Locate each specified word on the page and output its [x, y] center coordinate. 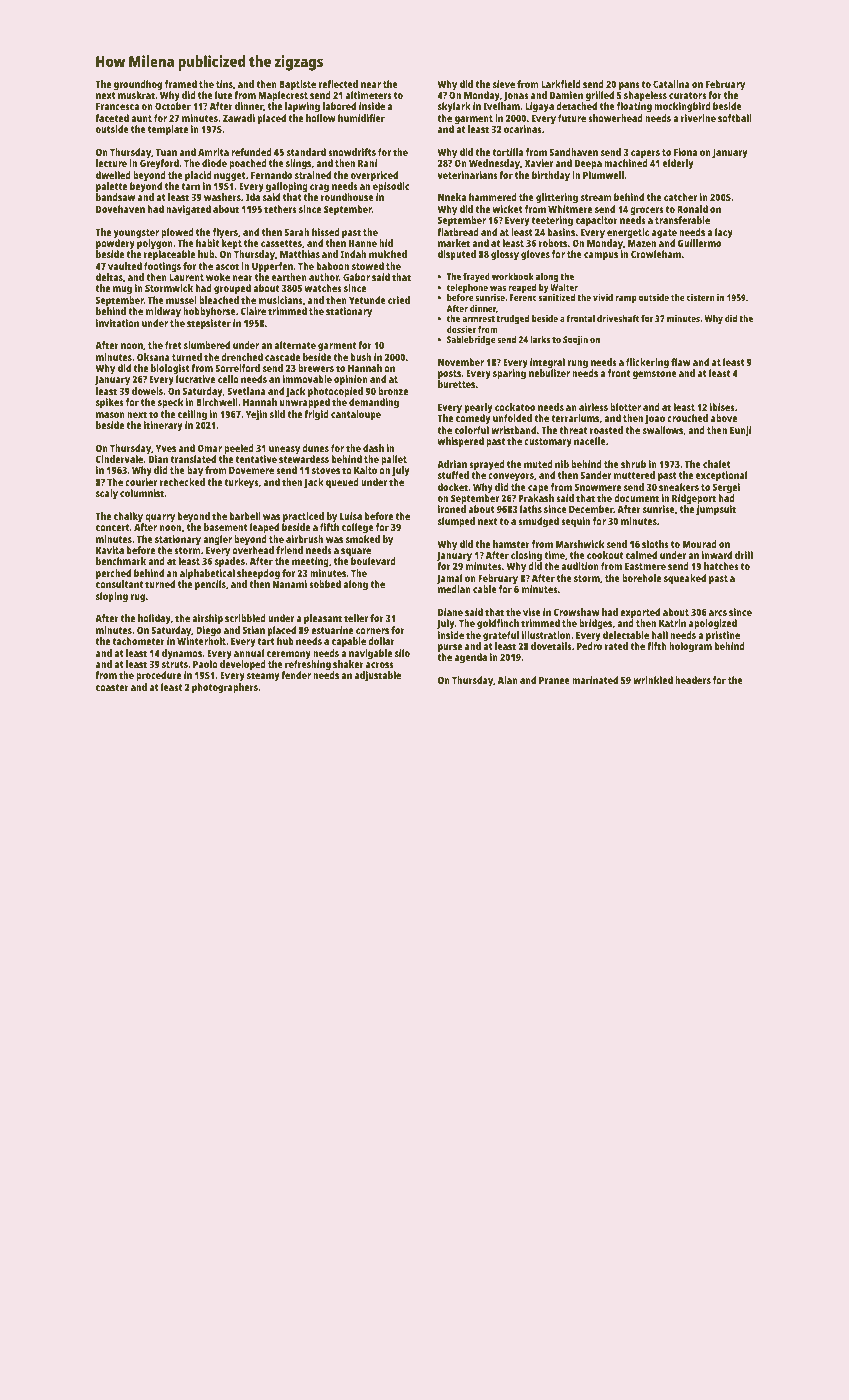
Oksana [153, 357]
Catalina [671, 84]
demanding [374, 403]
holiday [154, 619]
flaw [681, 362]
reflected [338, 84]
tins [224, 84]
